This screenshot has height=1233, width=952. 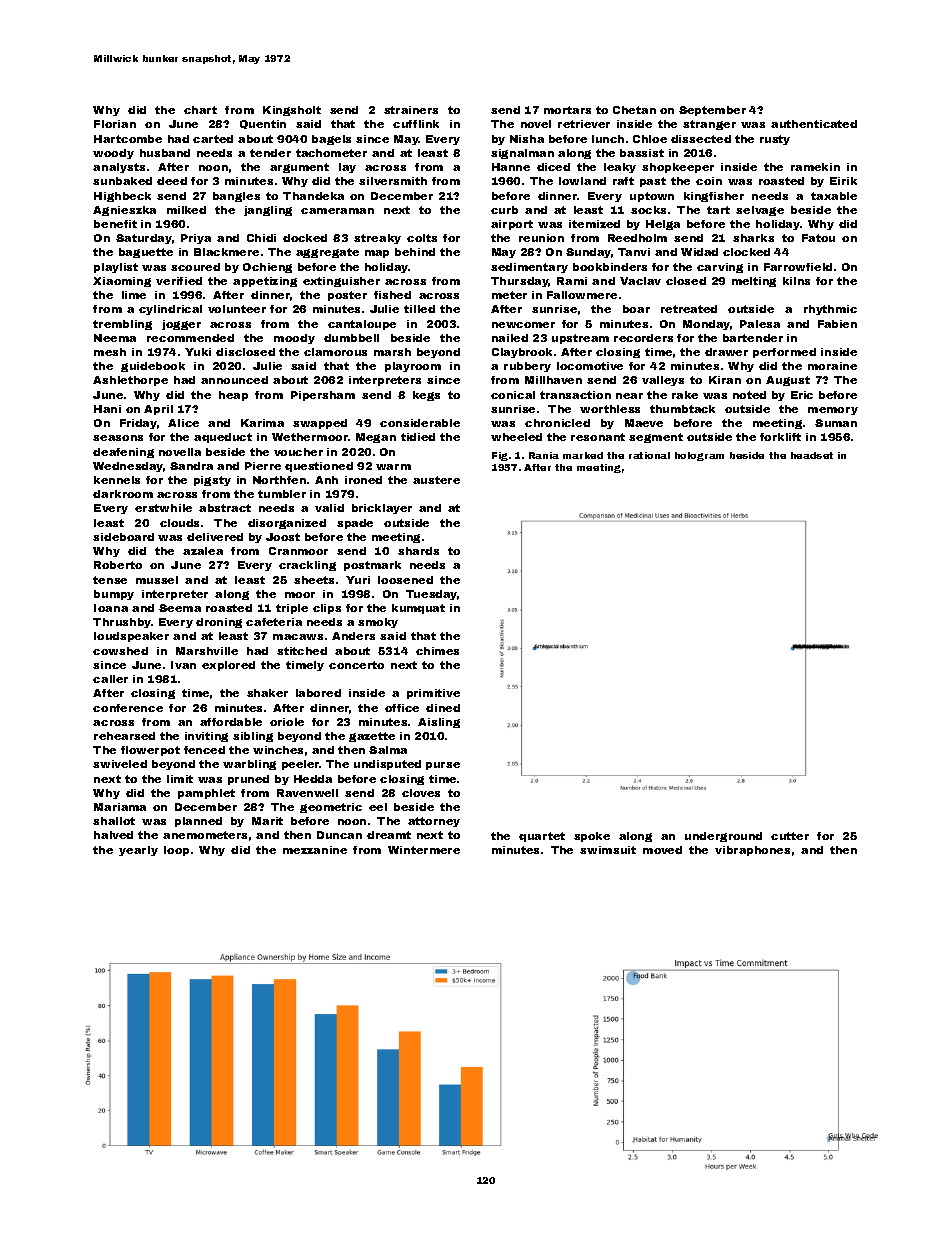 What do you see at coordinates (434, 822) in the screenshot?
I see `attorney` at bounding box center [434, 822].
